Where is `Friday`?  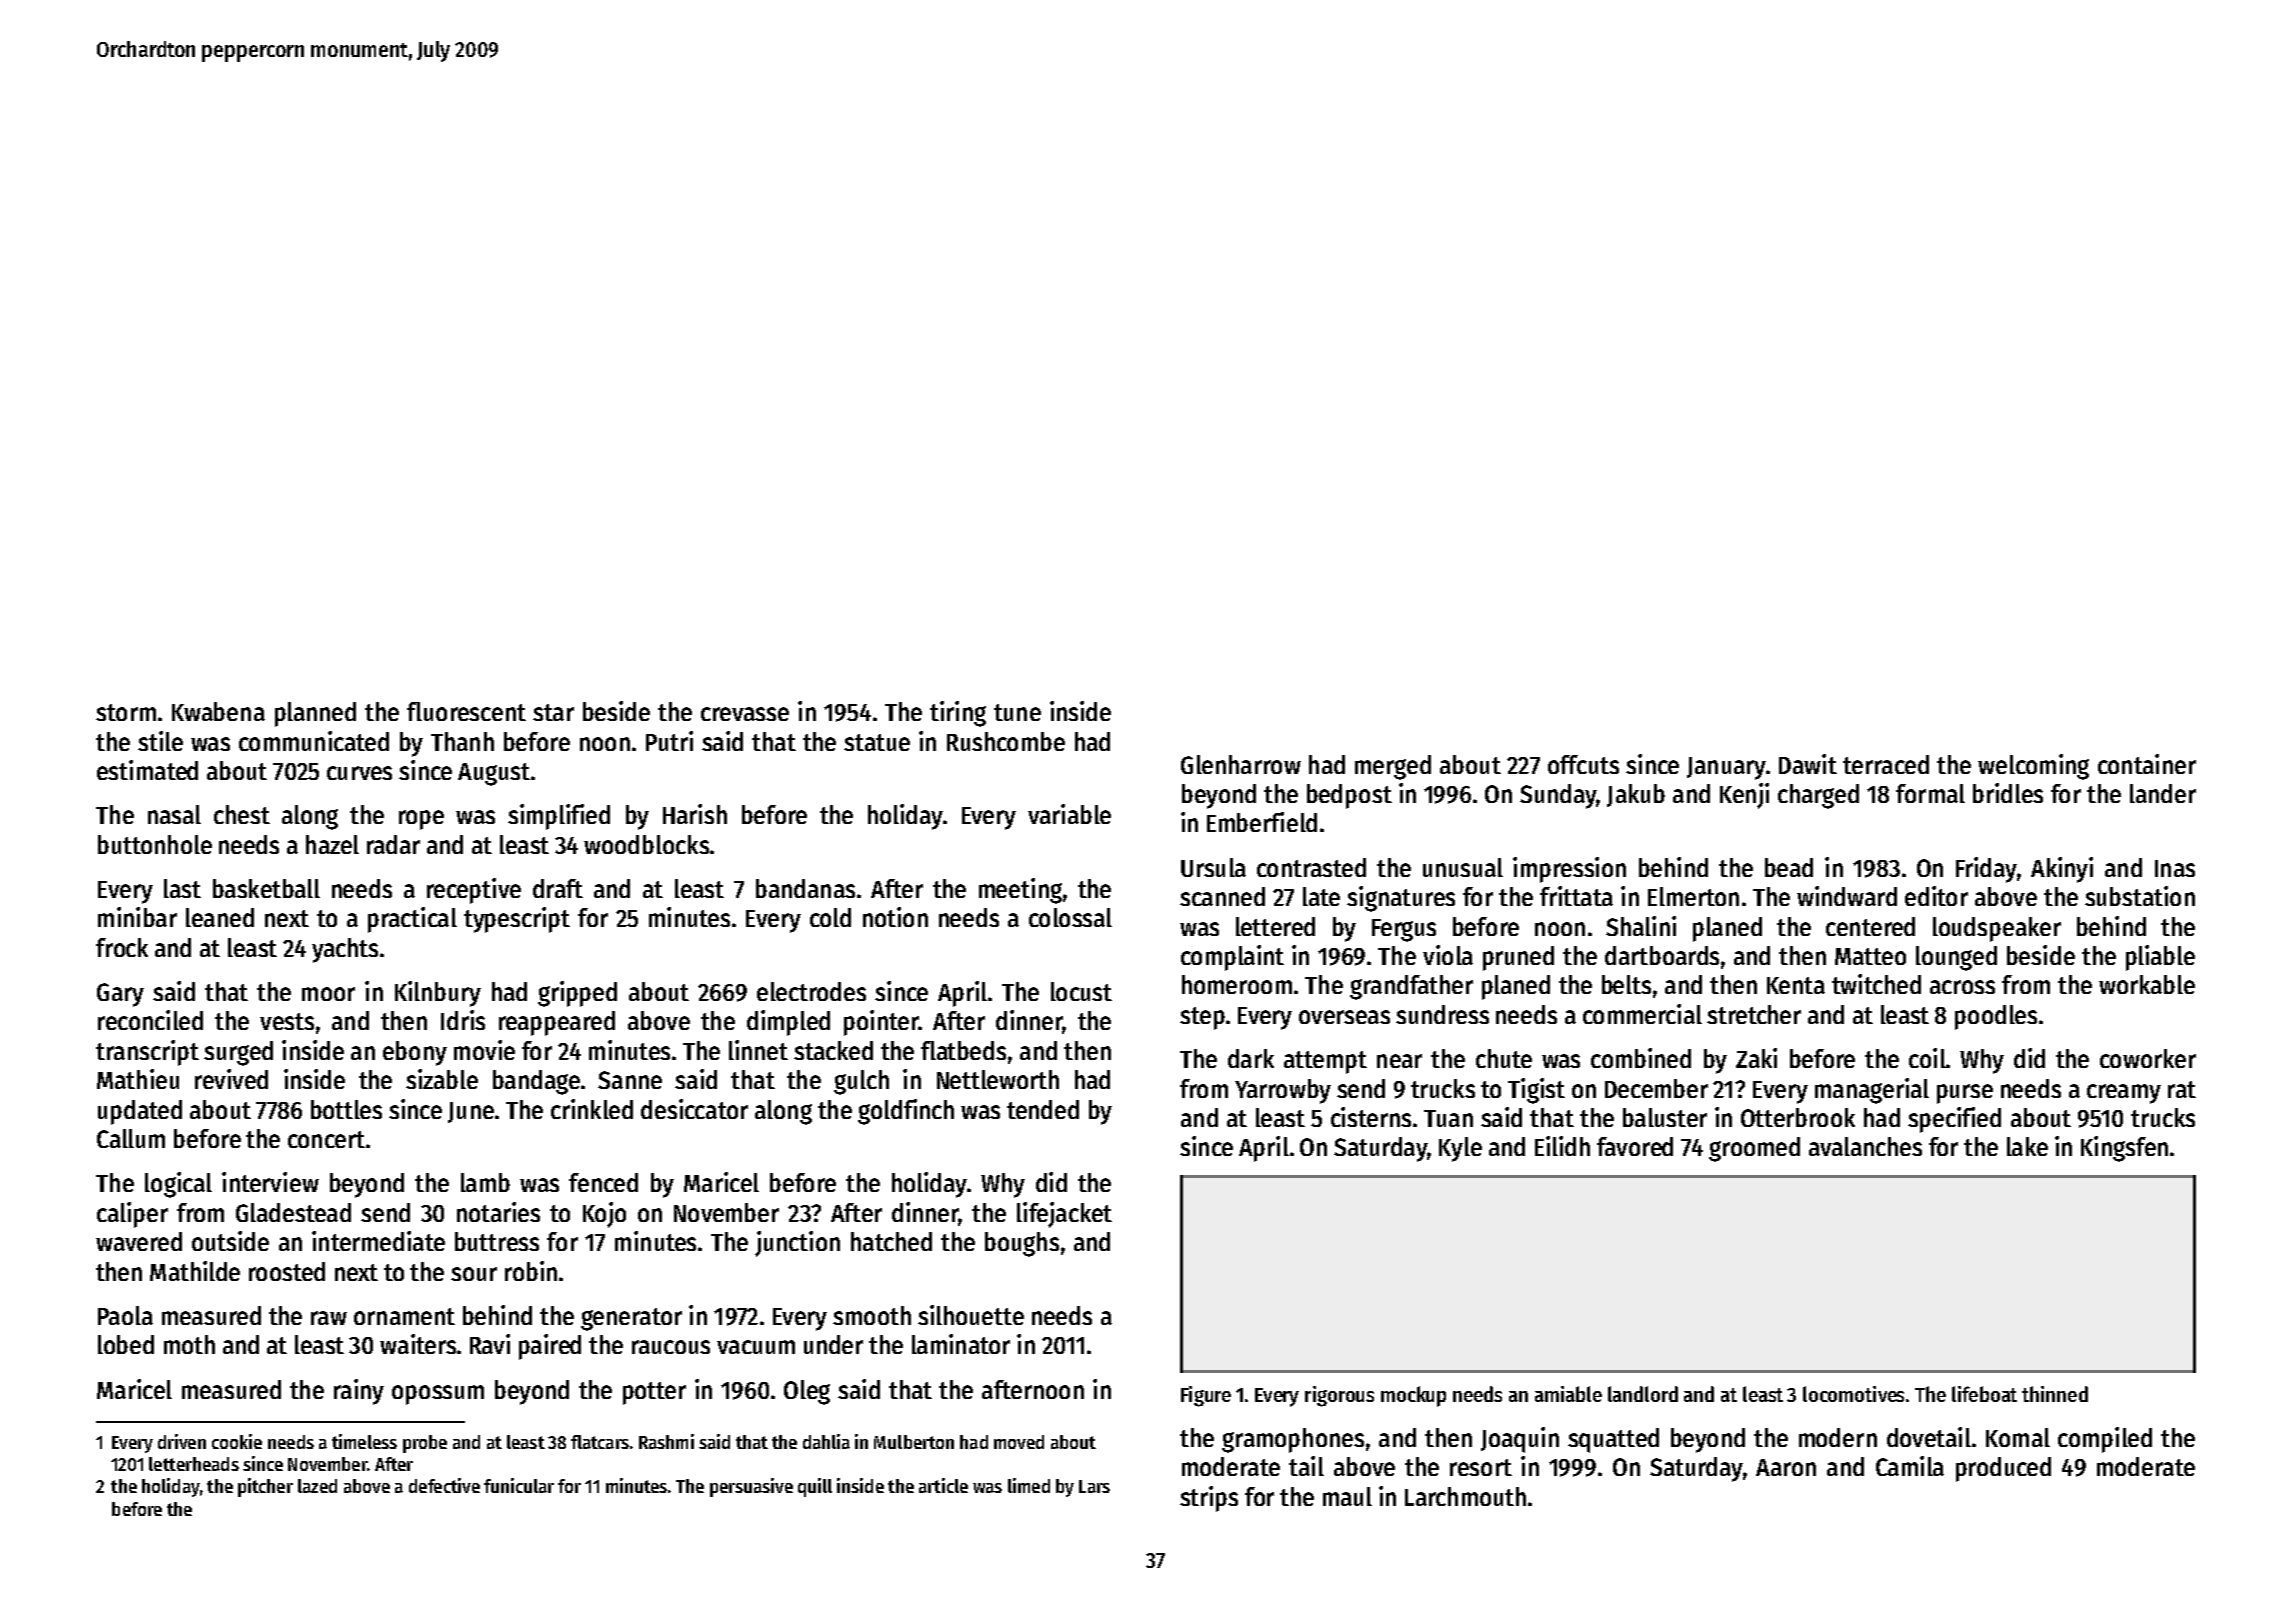
Friday is located at coordinates (1986, 870).
